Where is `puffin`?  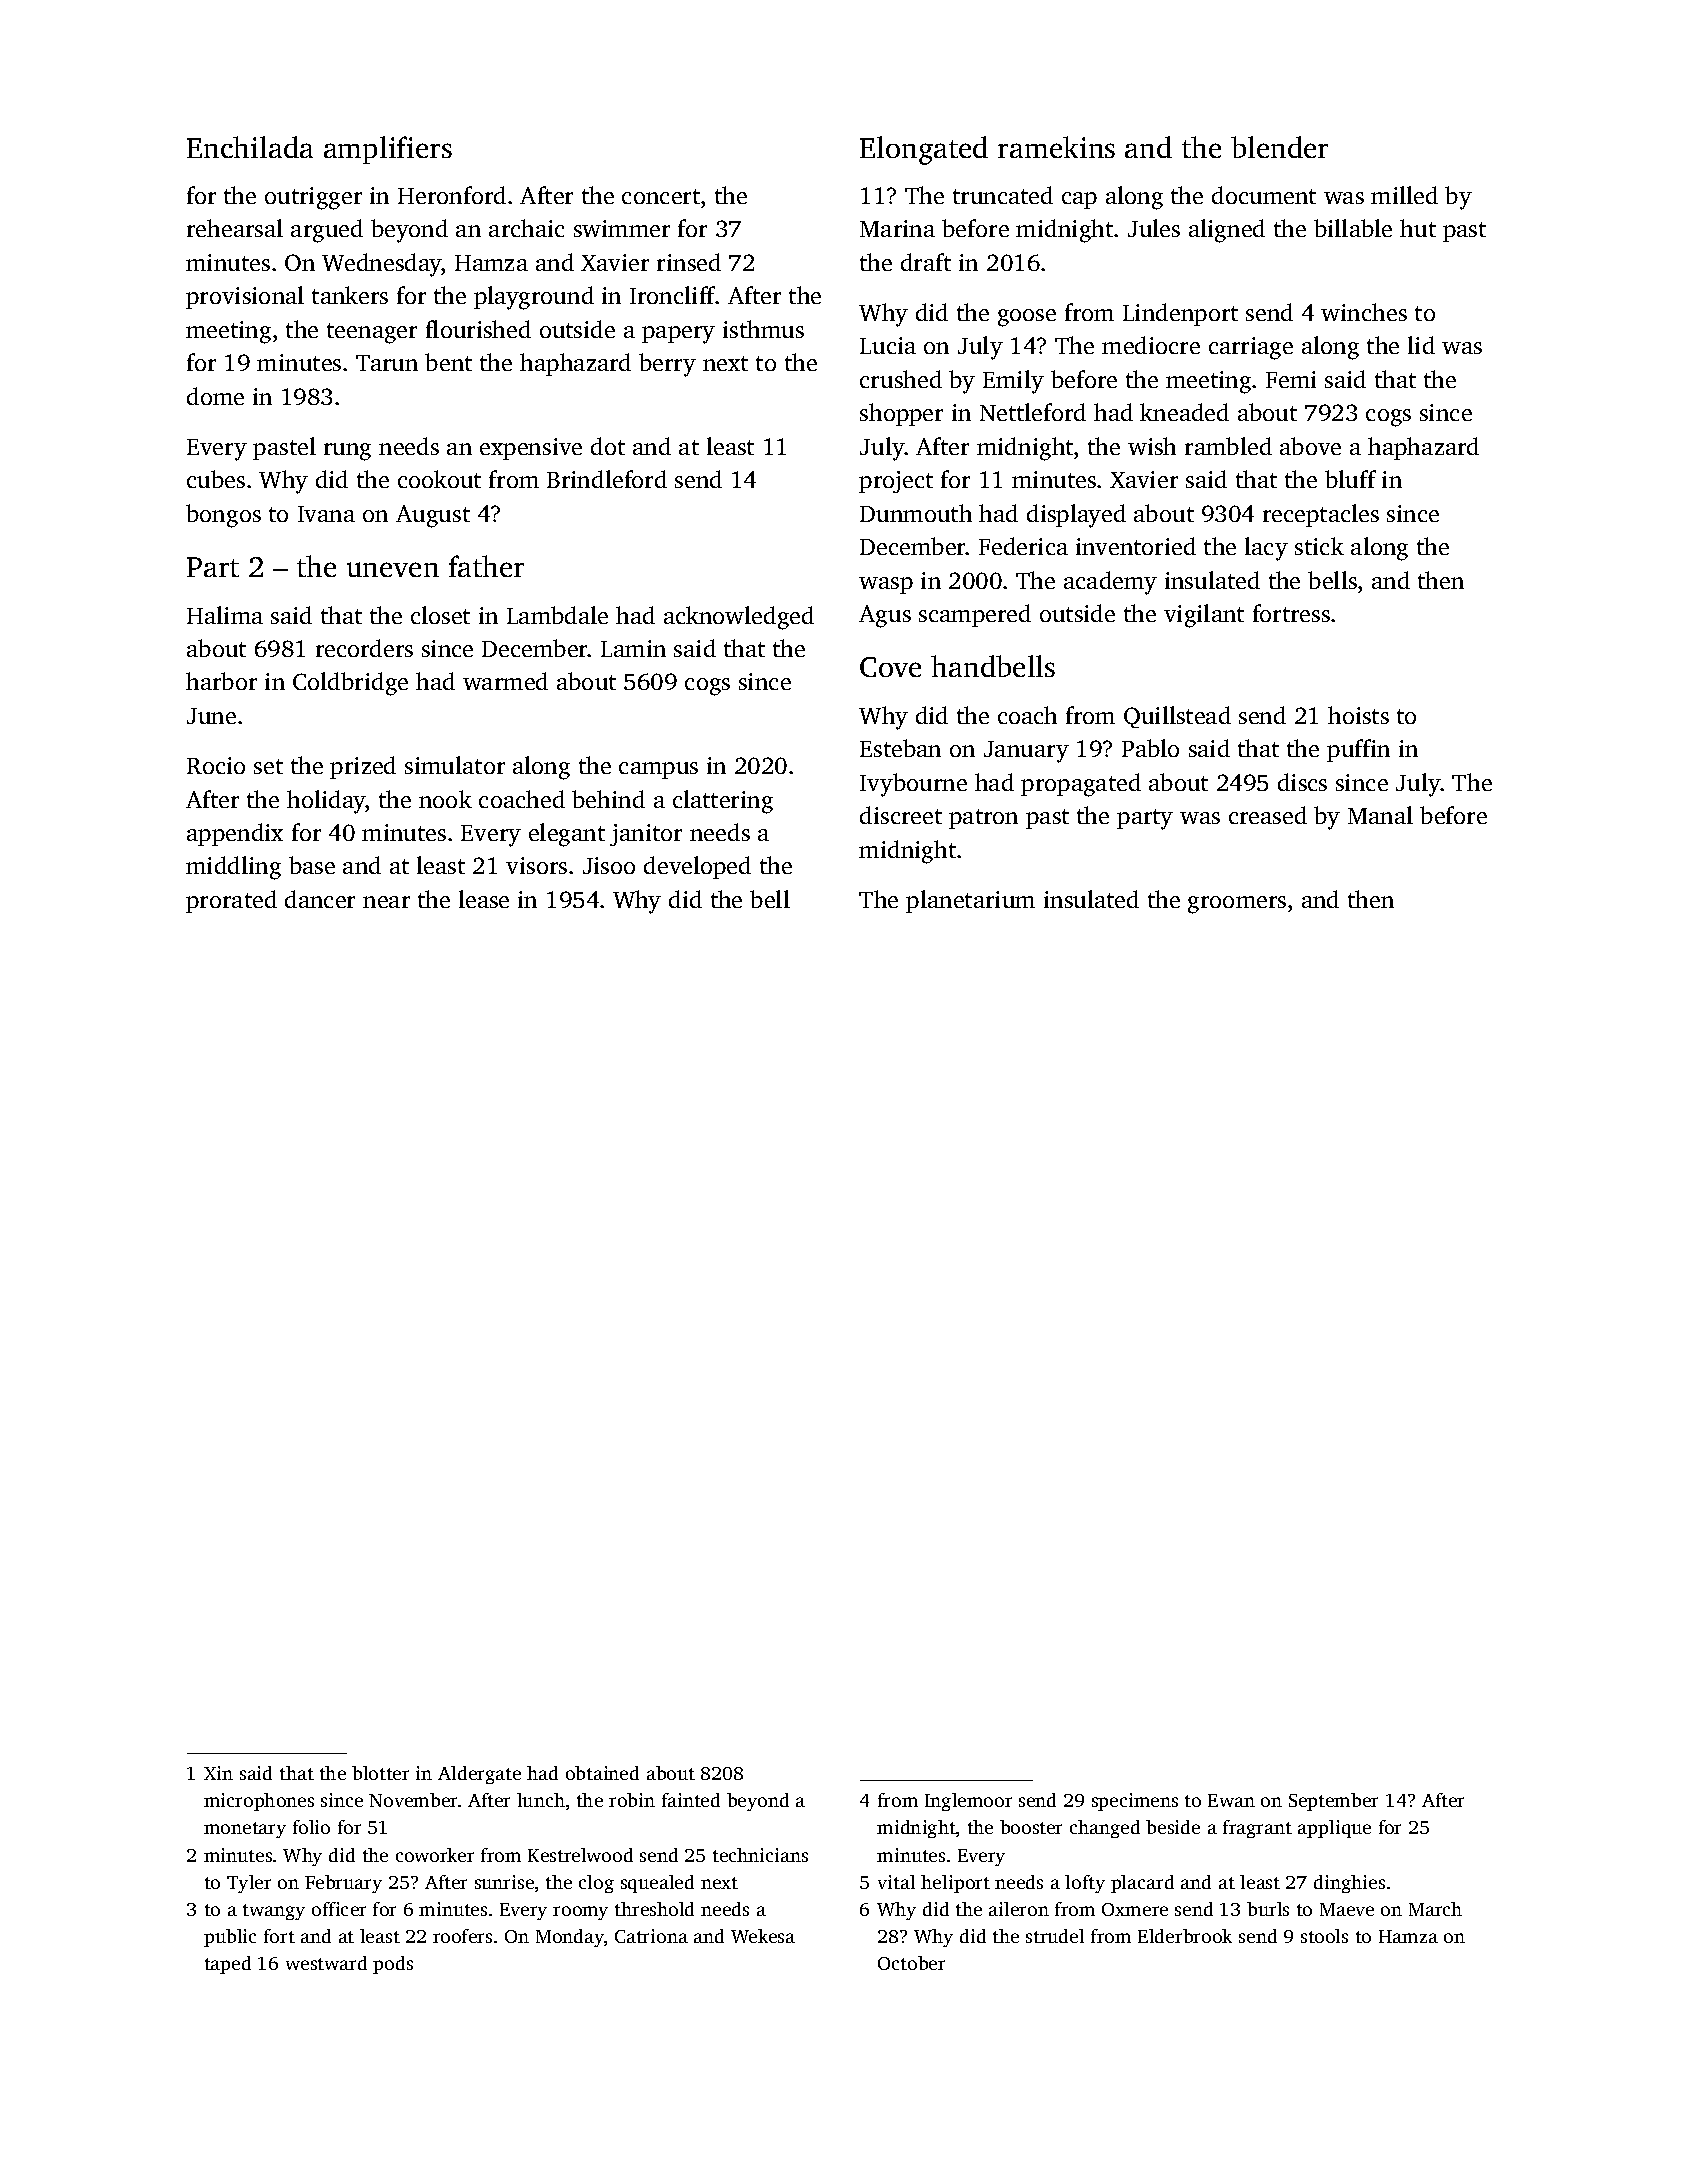
puffin is located at coordinates (1358, 750).
